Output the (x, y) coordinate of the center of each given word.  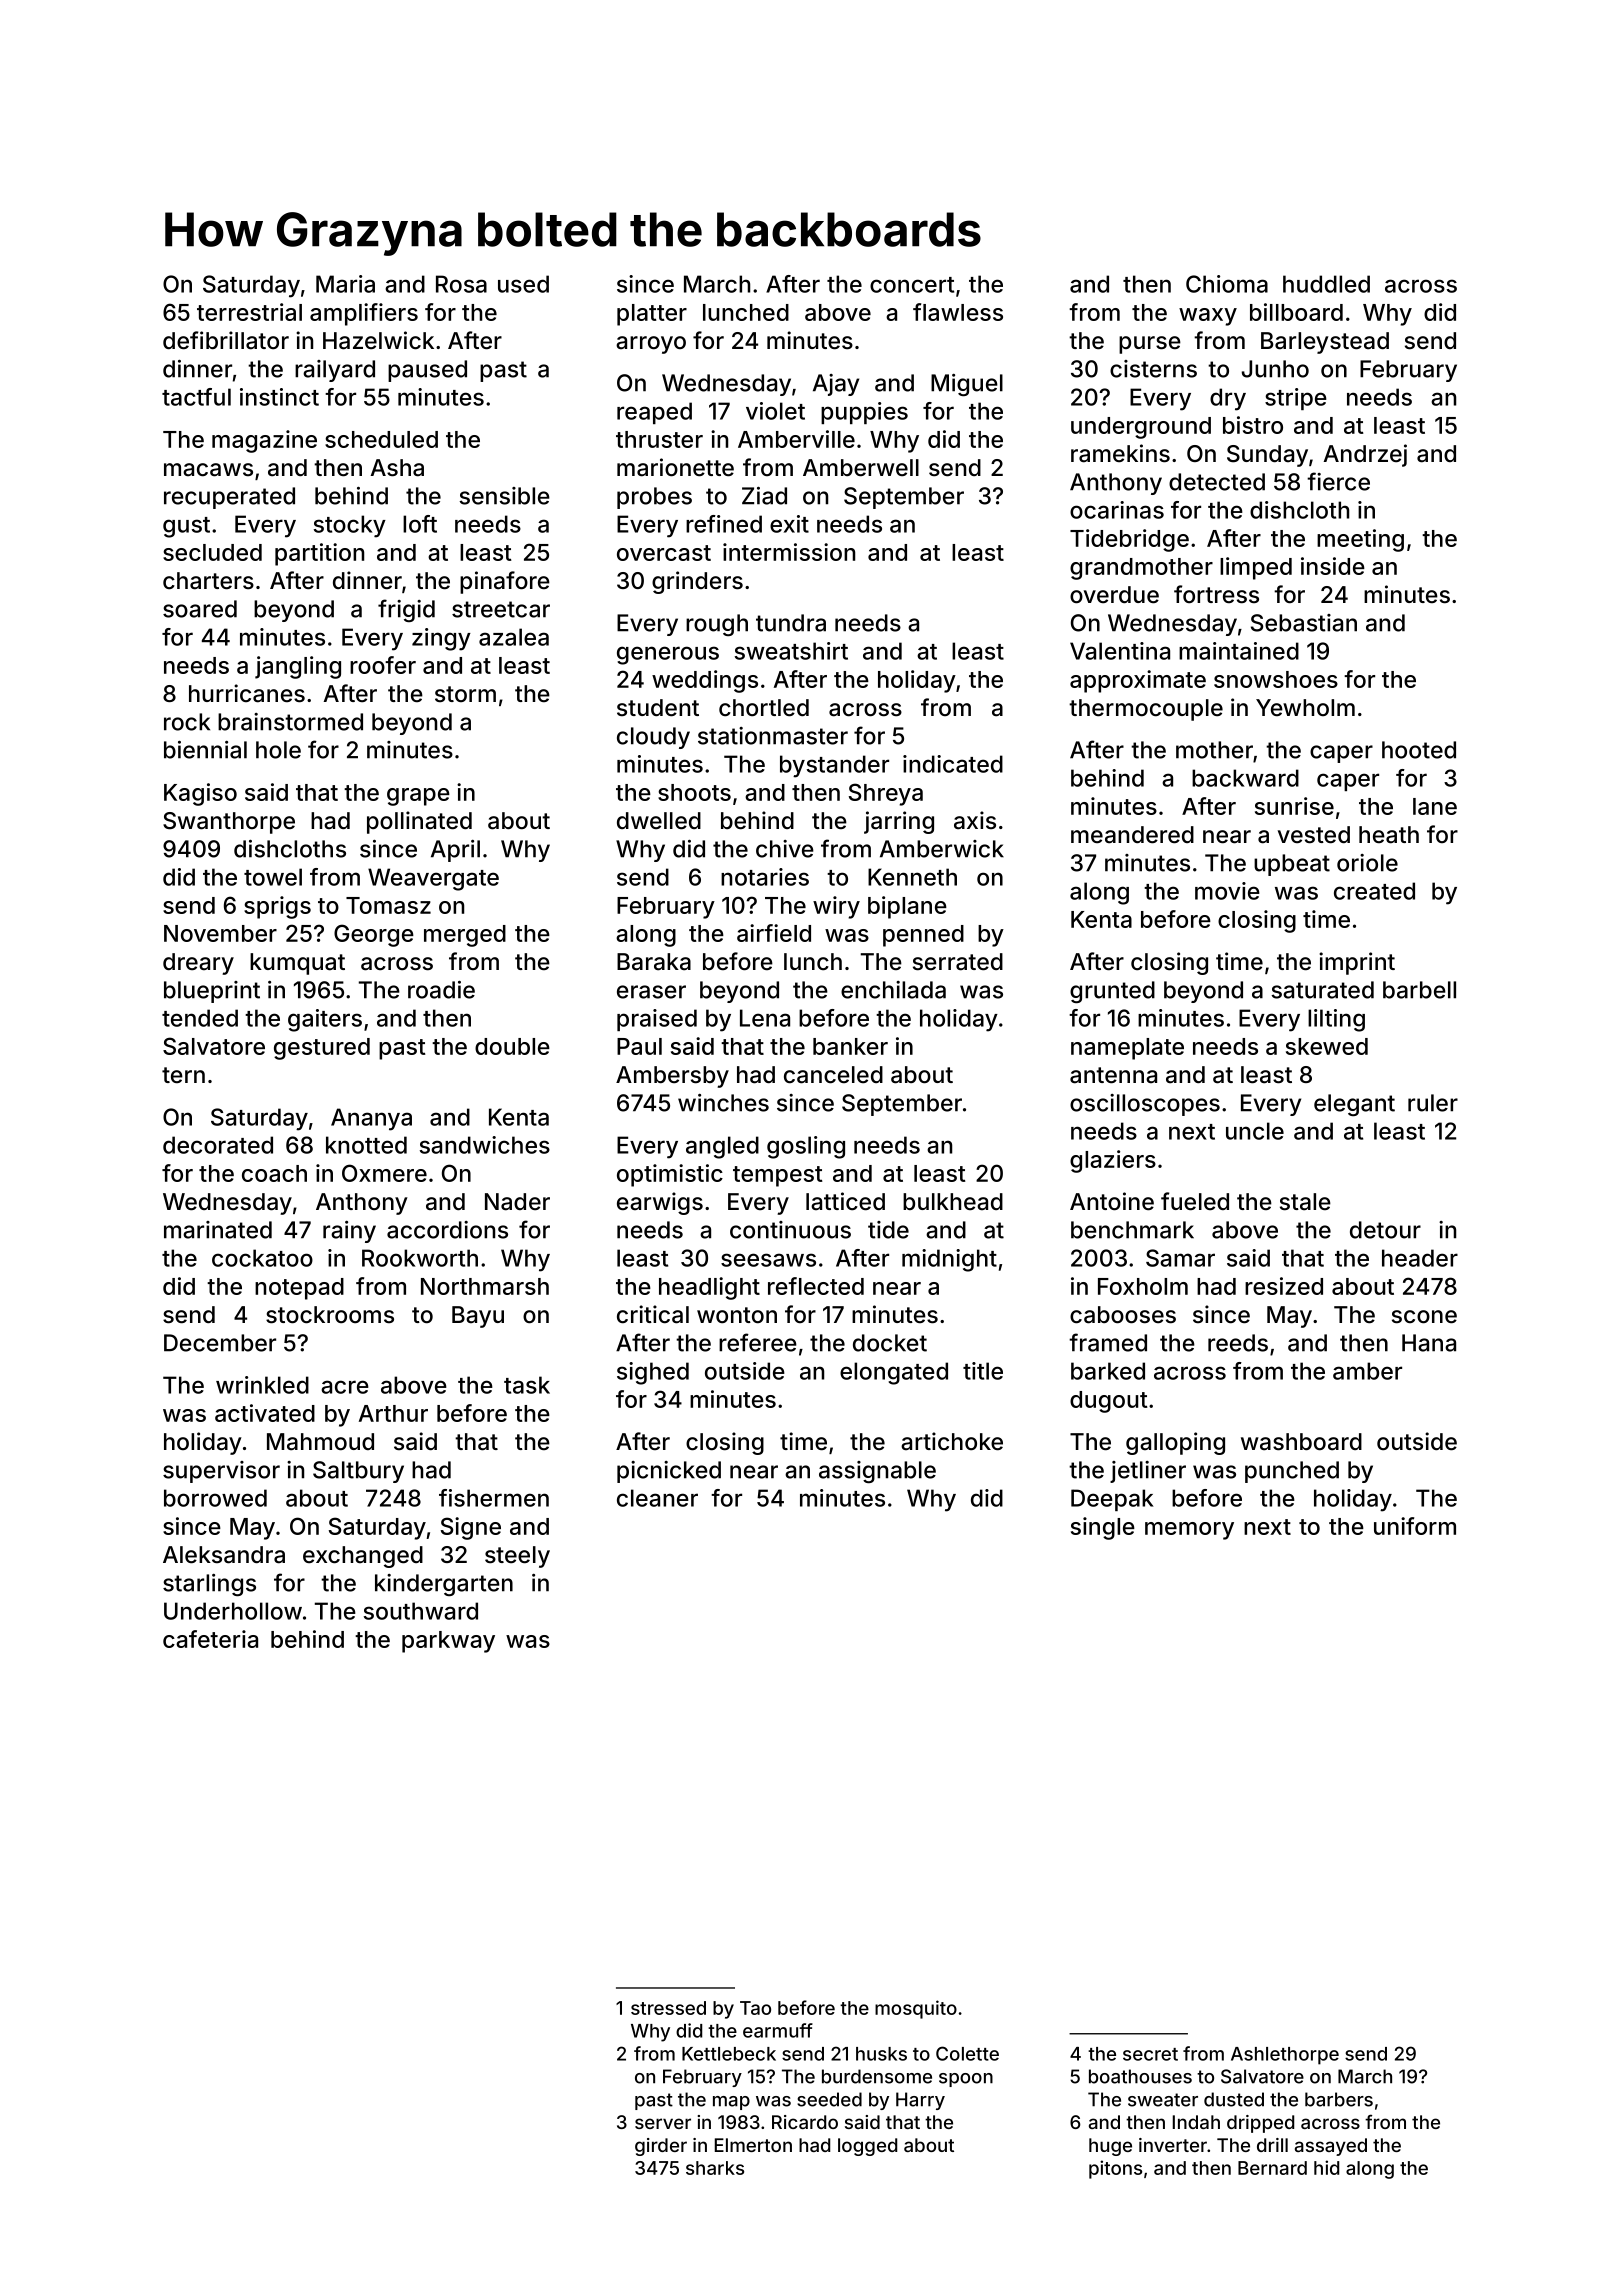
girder (661, 2147)
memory (1189, 1531)
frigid (406, 610)
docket (890, 1343)
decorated (218, 1145)
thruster (659, 439)
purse (1150, 345)
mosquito (916, 2009)
